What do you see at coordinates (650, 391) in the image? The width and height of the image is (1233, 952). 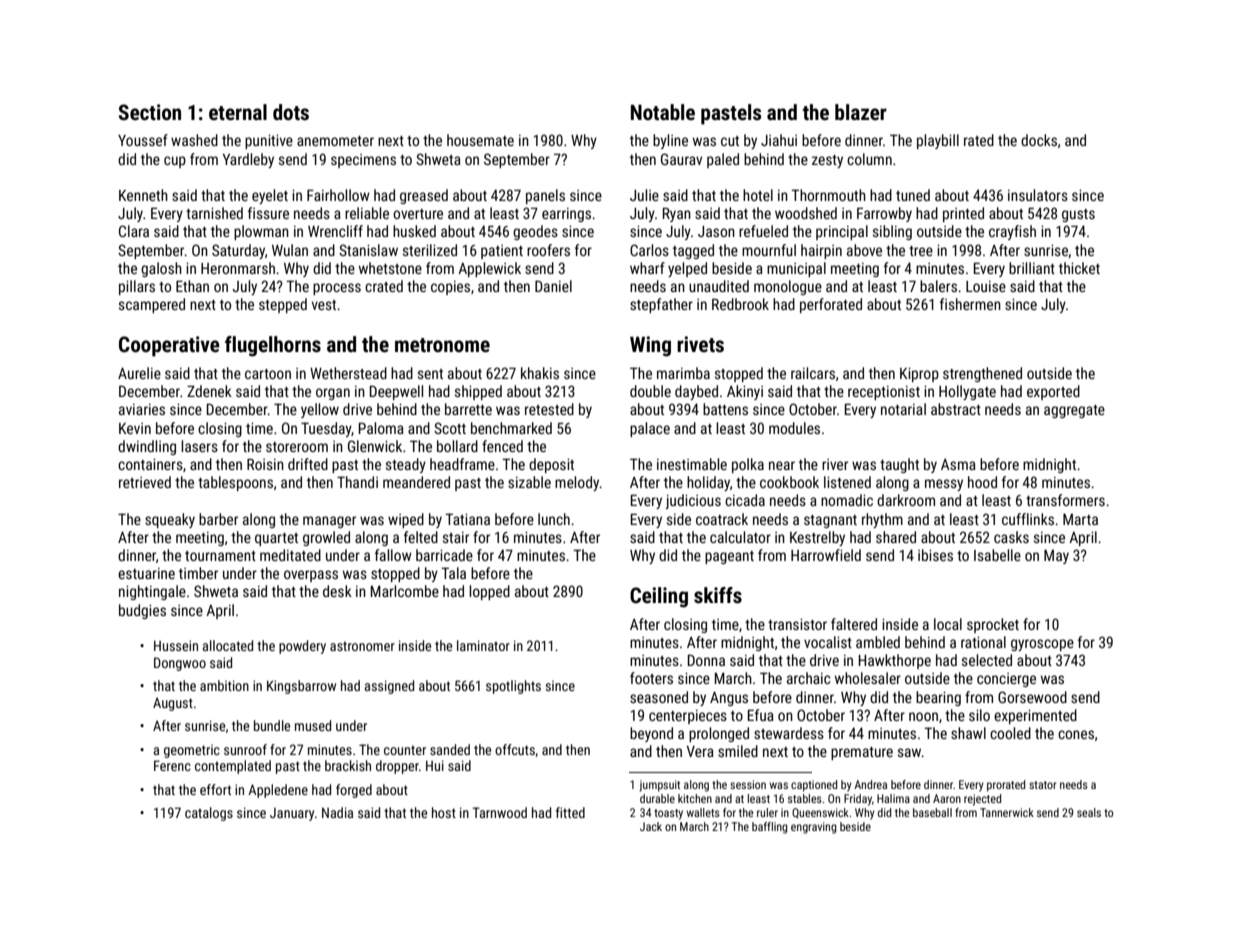 I see `double` at bounding box center [650, 391].
